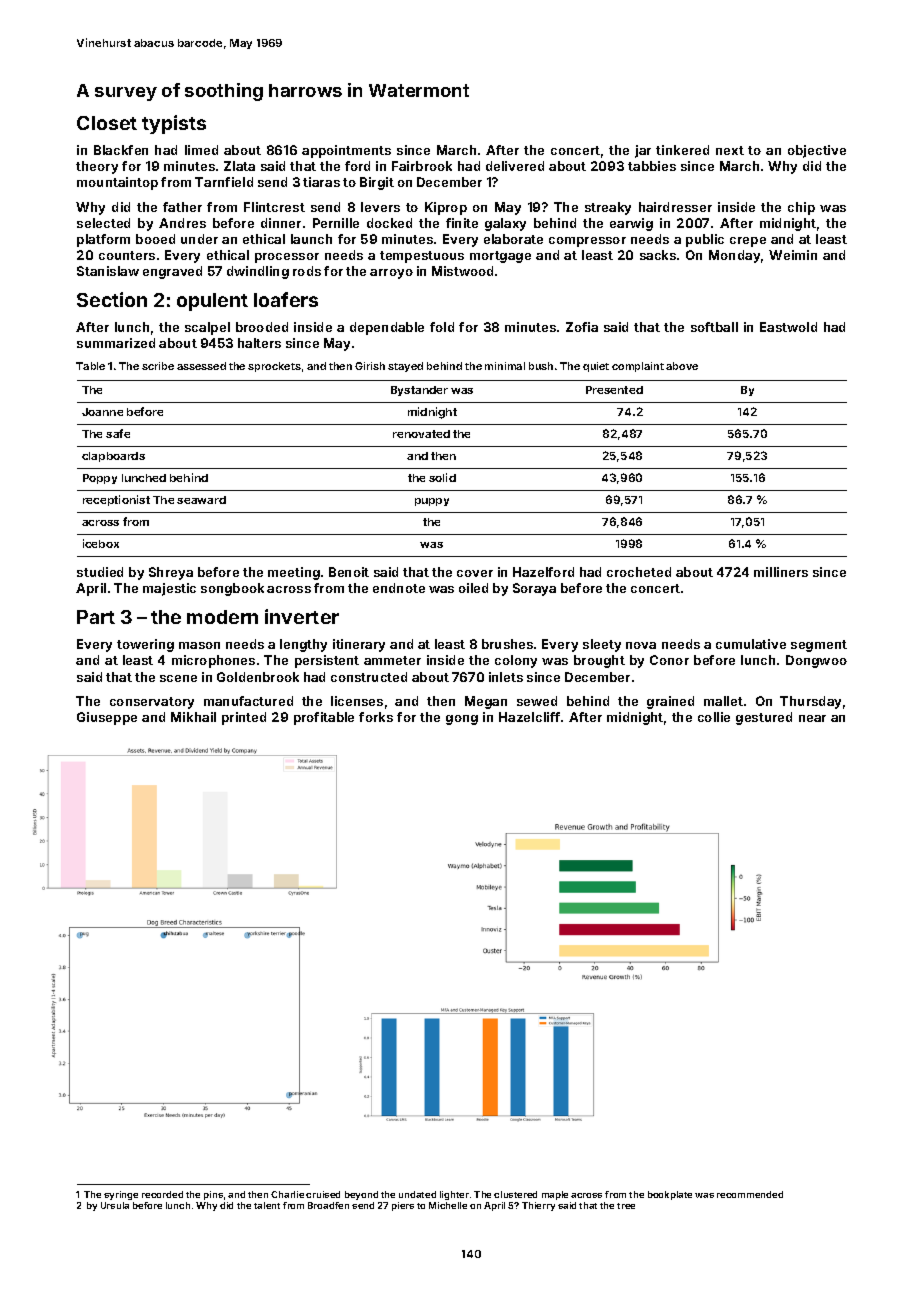 Image resolution: width=924 pixels, height=1308 pixels. What do you see at coordinates (682, 150) in the page?
I see `tinkered` at bounding box center [682, 150].
